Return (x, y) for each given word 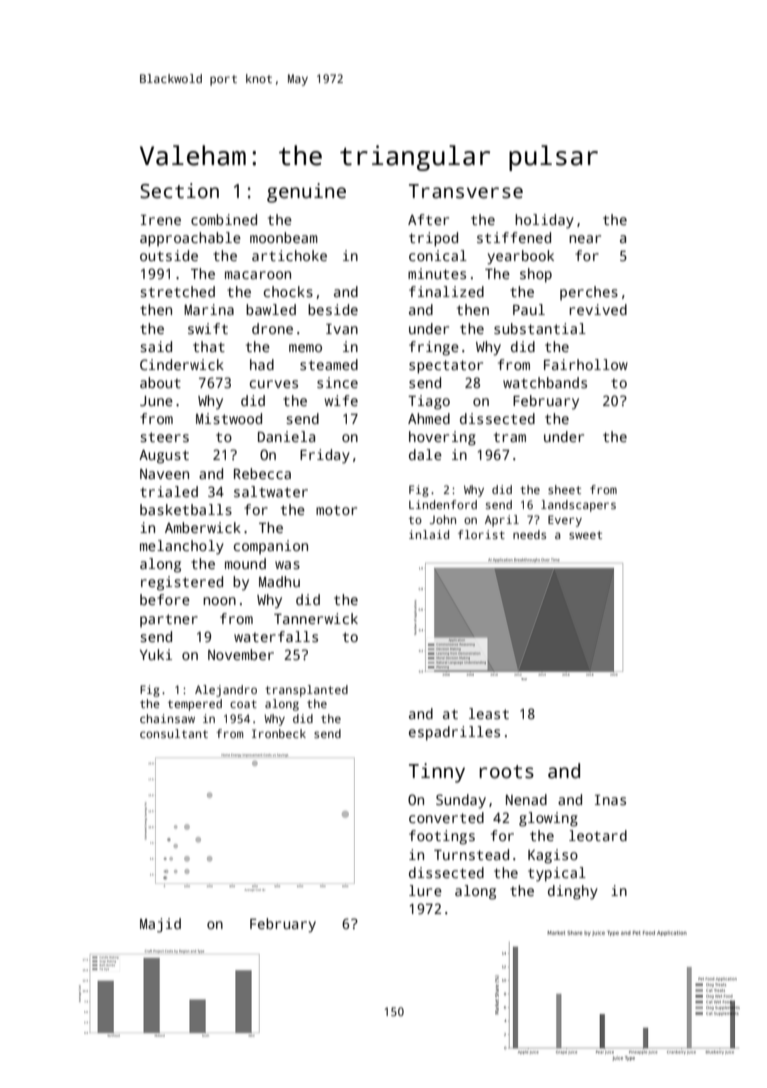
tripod (433, 239)
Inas (610, 800)
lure (425, 890)
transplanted (306, 691)
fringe (434, 348)
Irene (161, 220)
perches (589, 293)
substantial (540, 328)
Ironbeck (279, 733)
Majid (160, 925)
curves (274, 384)
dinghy (573, 892)
